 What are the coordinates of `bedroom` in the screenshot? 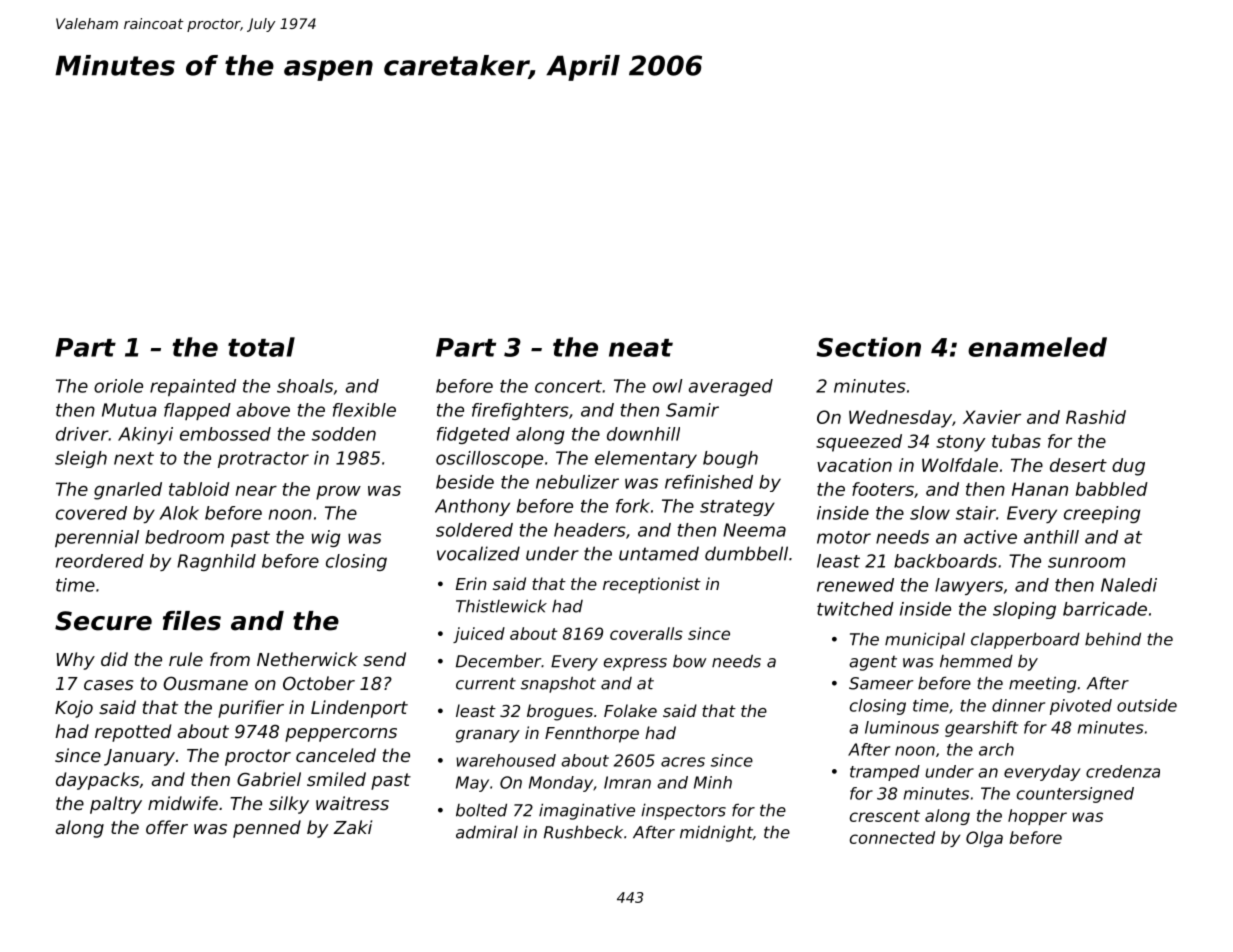 It's located at (184, 537).
